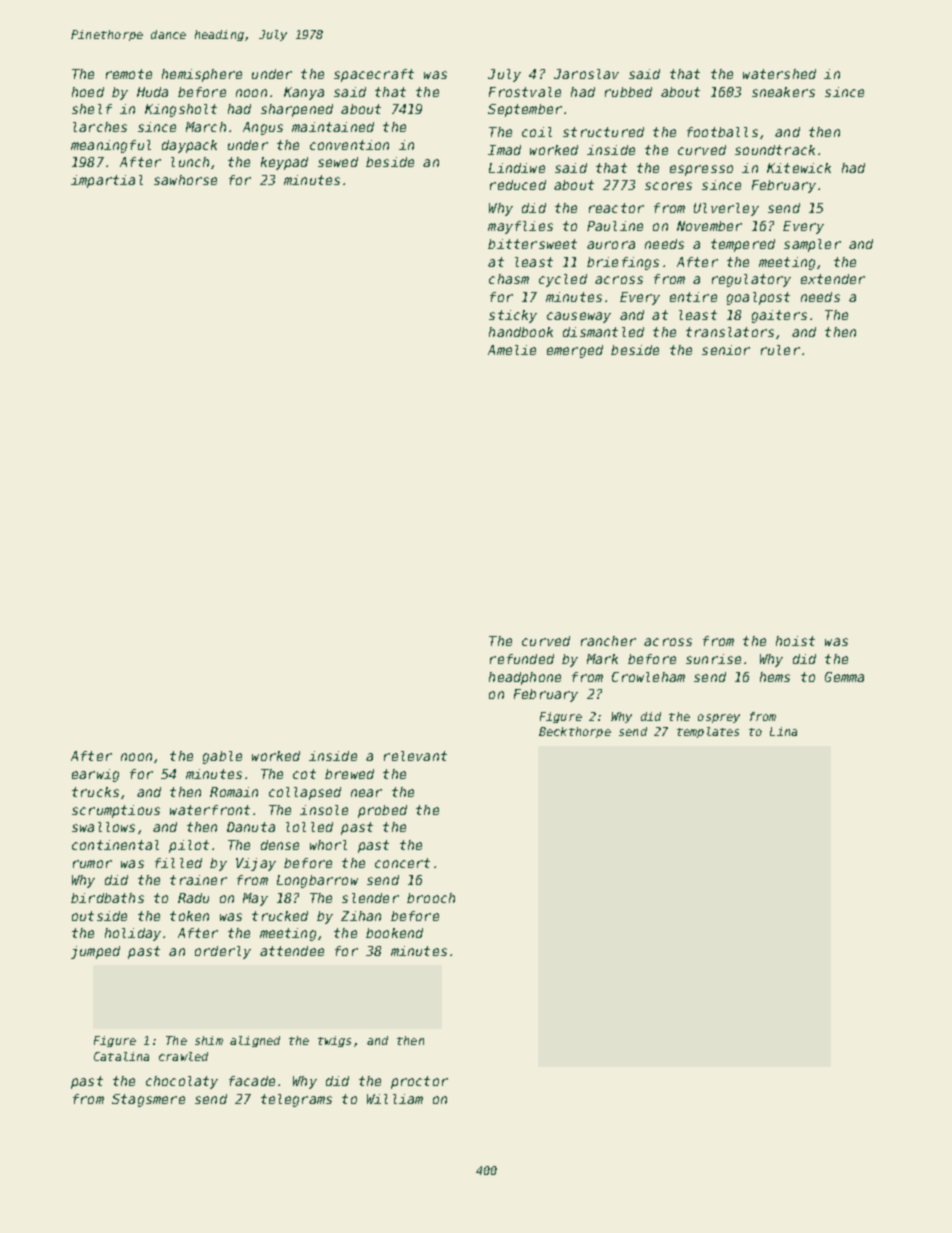 The width and height of the screenshot is (952, 1233). I want to click on telegrams, so click(296, 1100).
